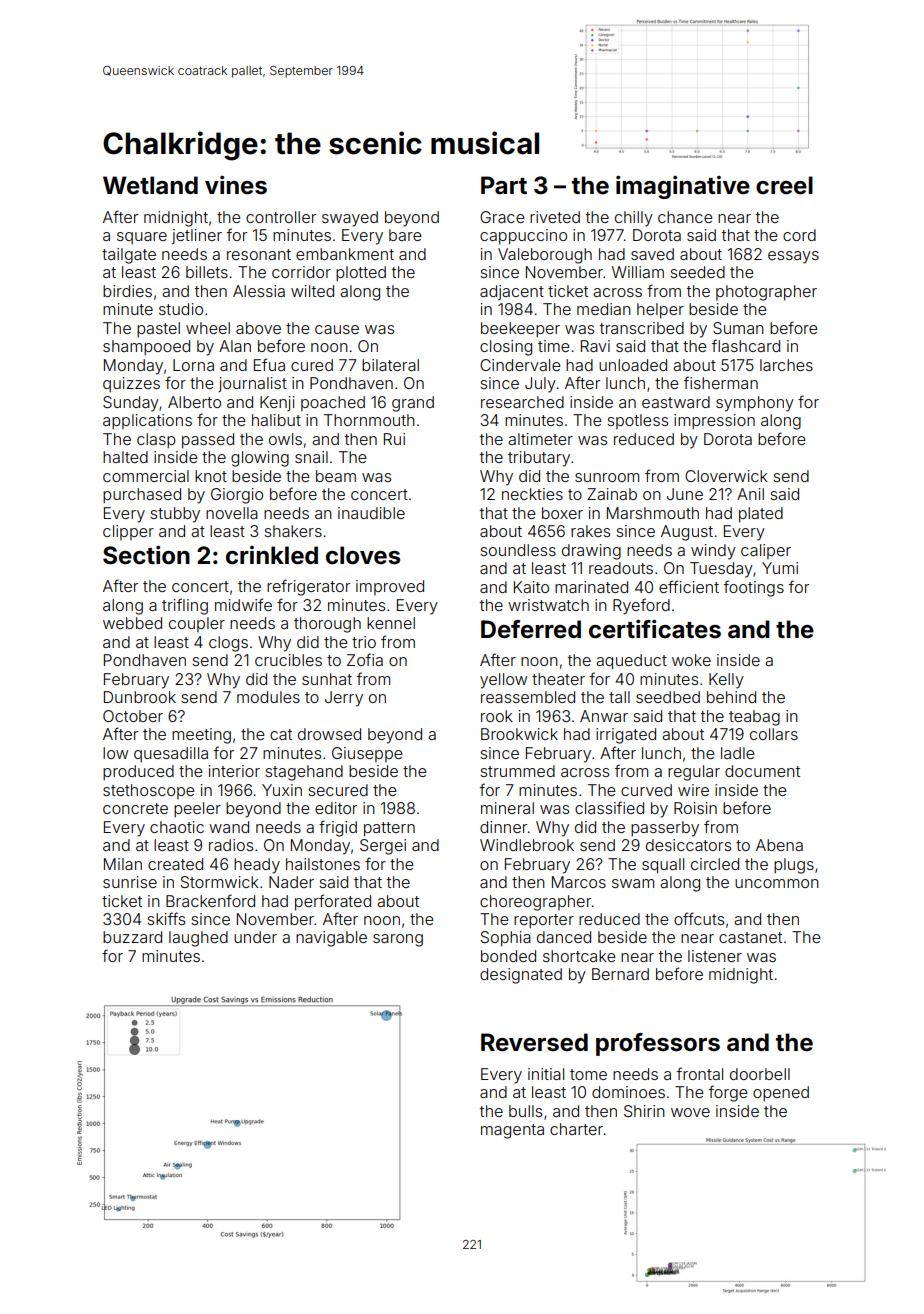 The width and height of the screenshot is (924, 1314). I want to click on under, so click(255, 937).
